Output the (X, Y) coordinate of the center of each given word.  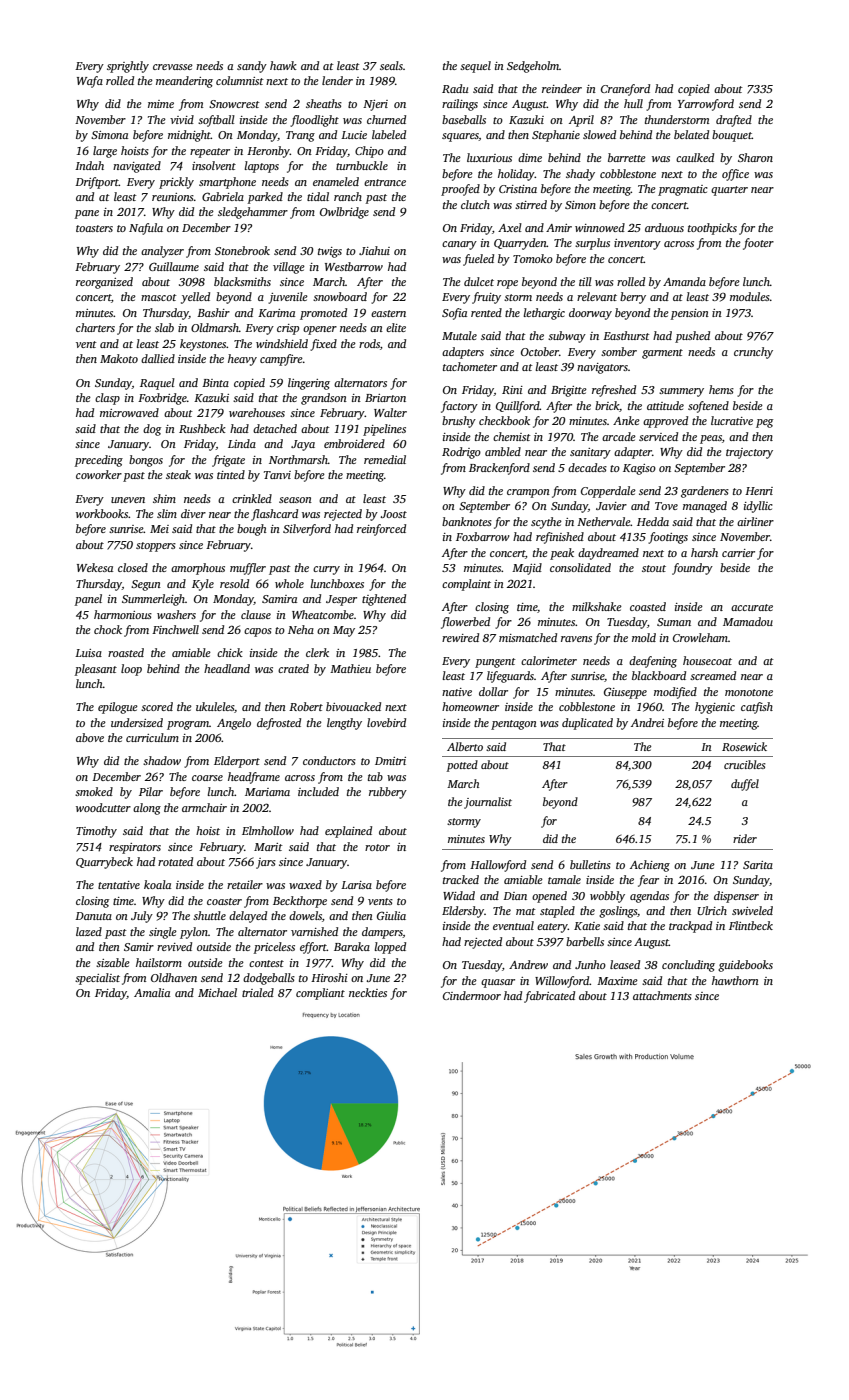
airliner (755, 521)
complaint (466, 585)
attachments (662, 995)
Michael (217, 992)
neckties (368, 992)
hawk (283, 65)
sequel (475, 67)
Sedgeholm (533, 67)
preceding (99, 461)
